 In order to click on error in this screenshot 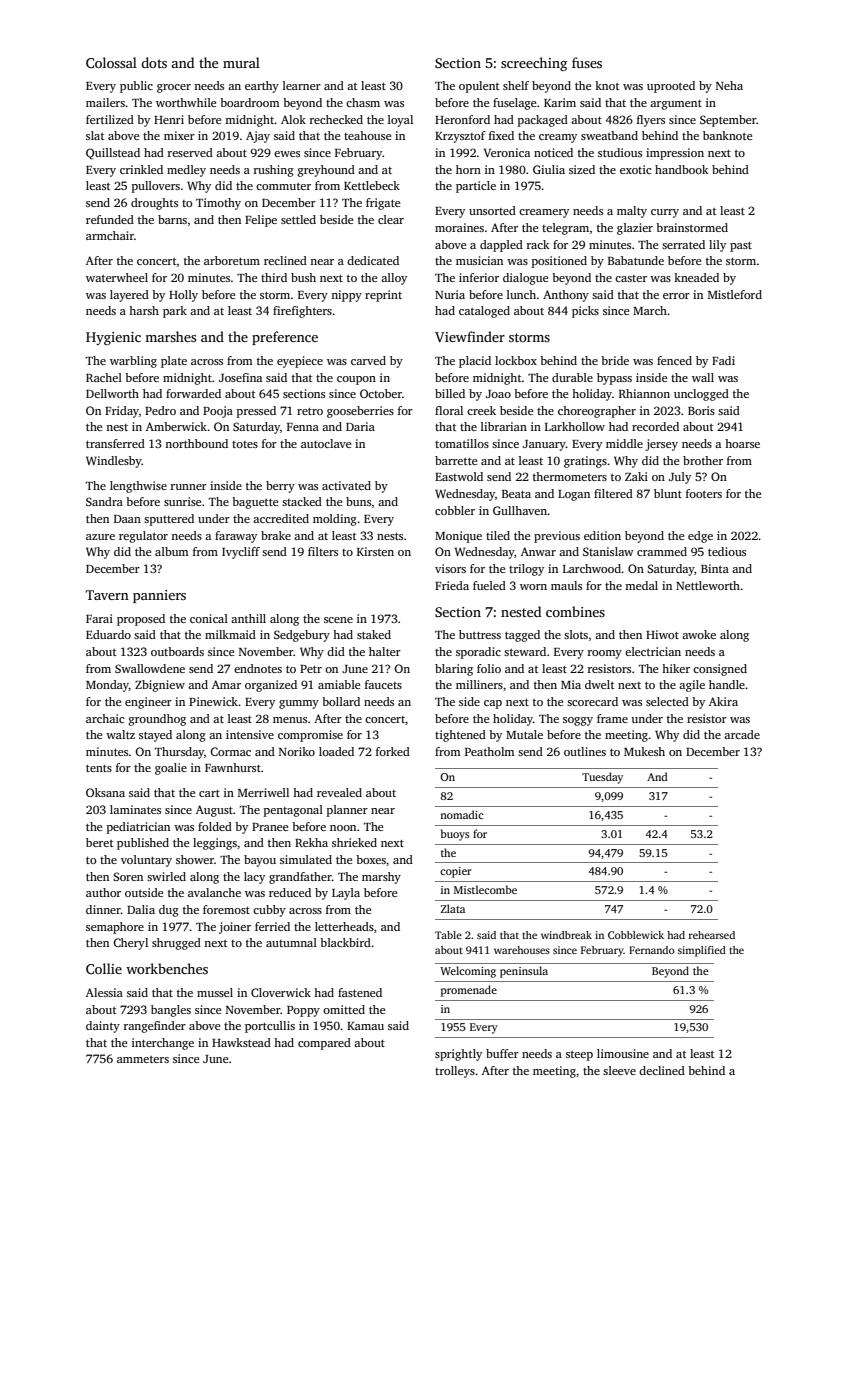, I will do `click(676, 296)`.
